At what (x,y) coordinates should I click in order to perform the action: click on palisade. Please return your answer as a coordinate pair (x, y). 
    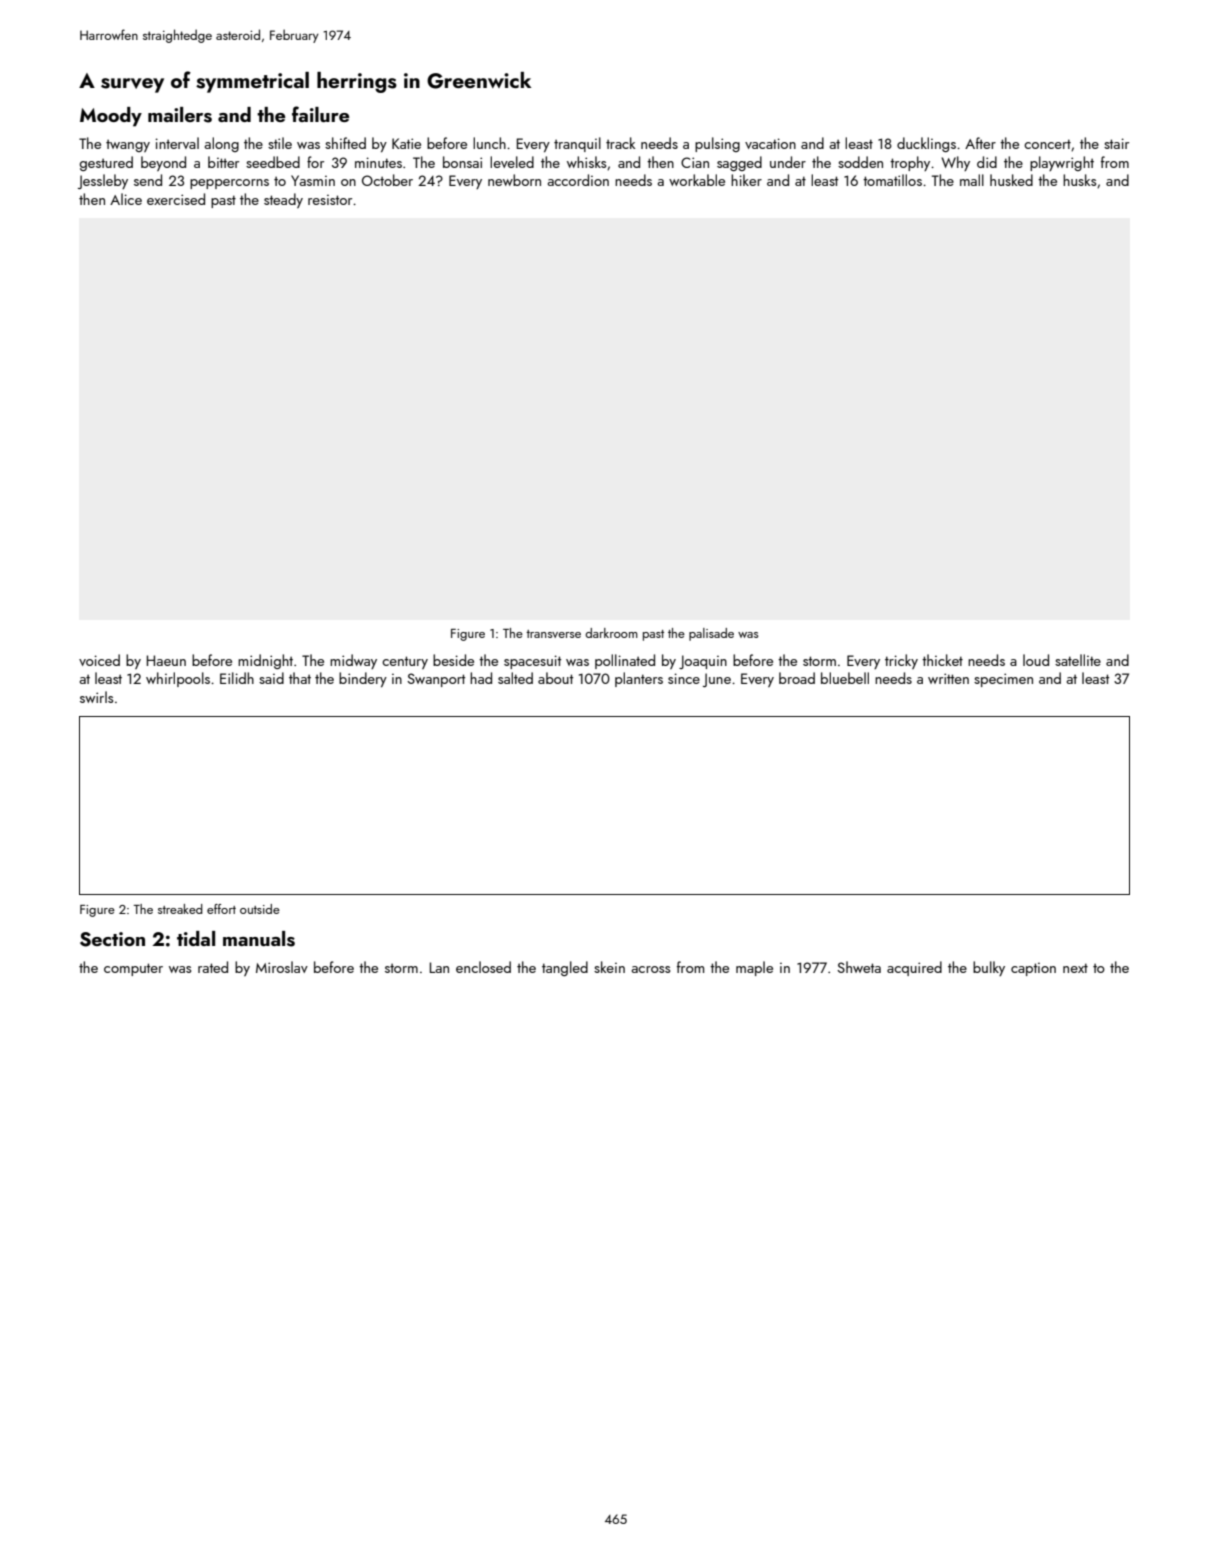
    Looking at the image, I should click on (711, 634).
